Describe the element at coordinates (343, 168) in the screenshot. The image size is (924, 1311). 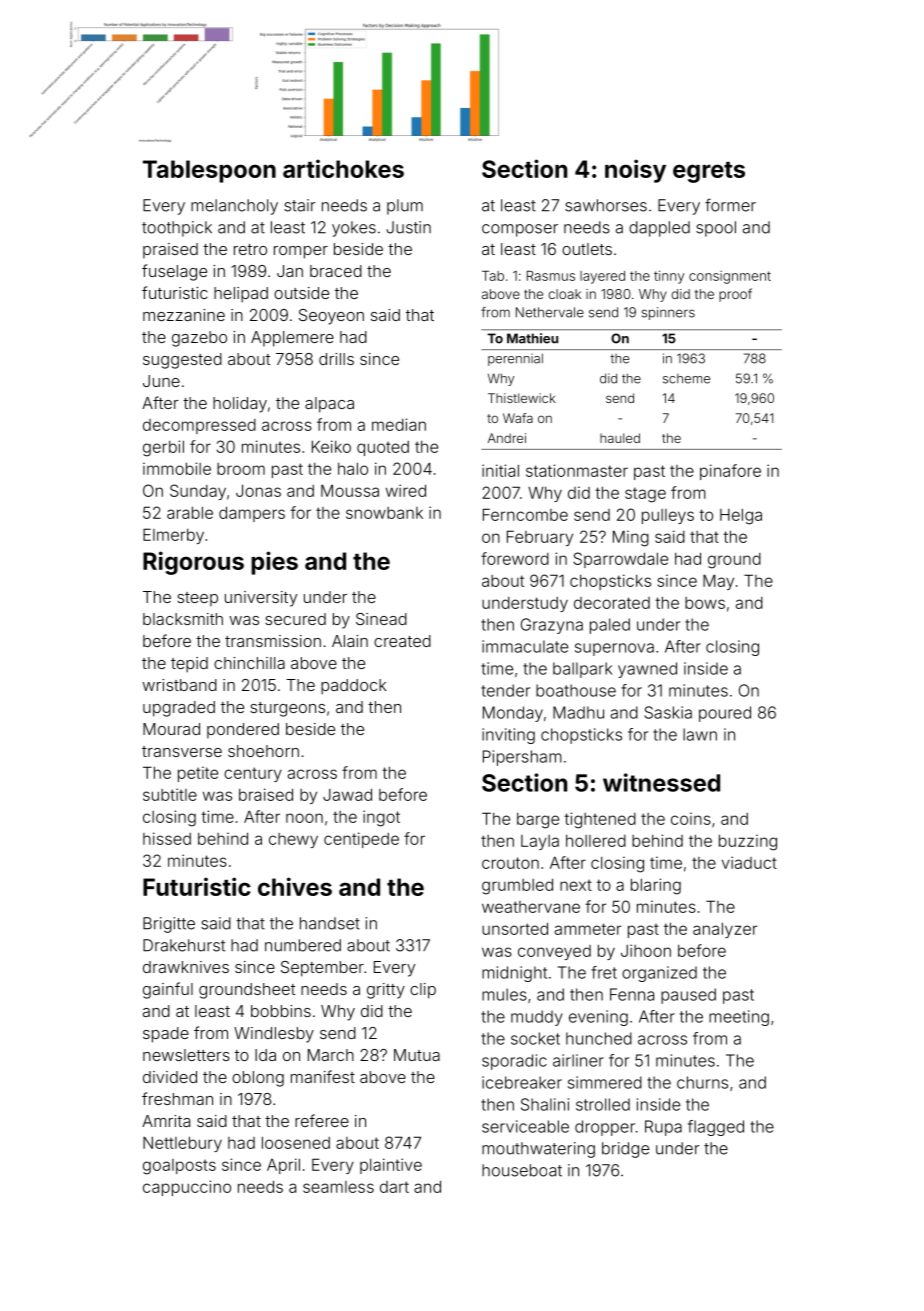
I see `artichokes` at that location.
